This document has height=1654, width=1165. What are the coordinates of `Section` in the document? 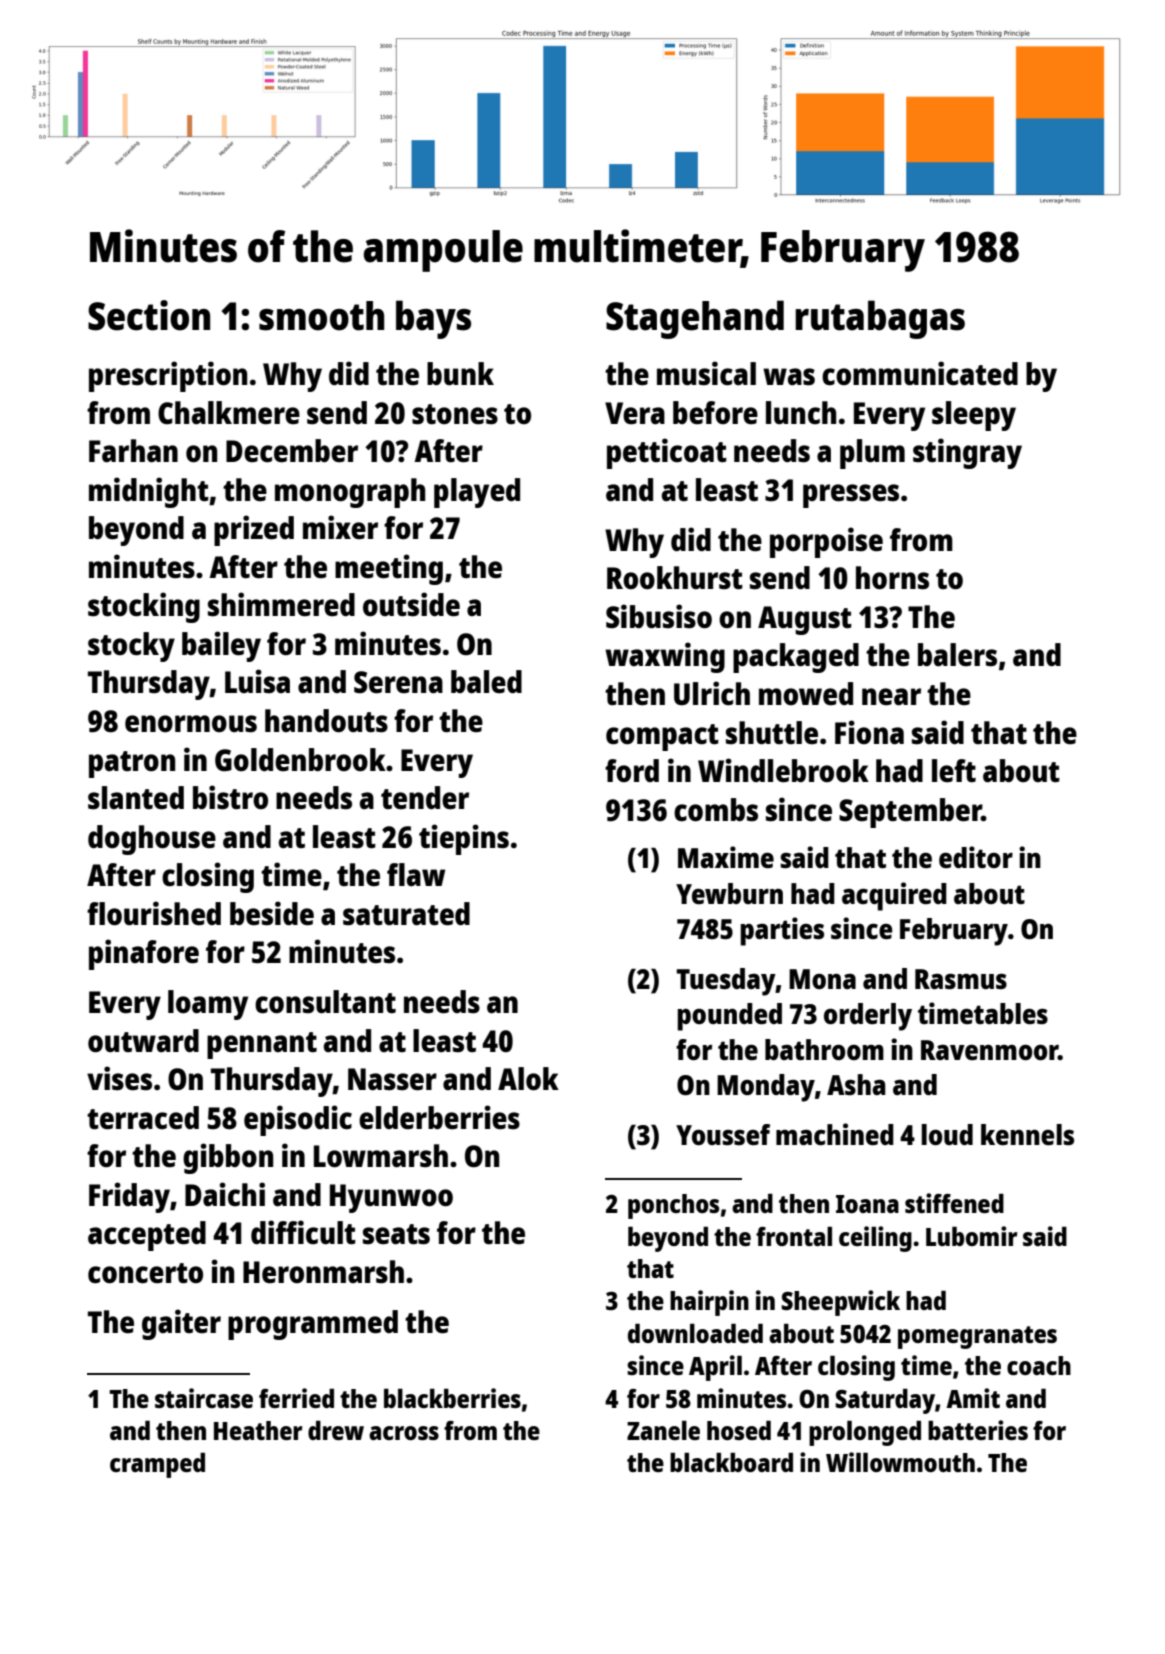 It's located at (149, 315).
